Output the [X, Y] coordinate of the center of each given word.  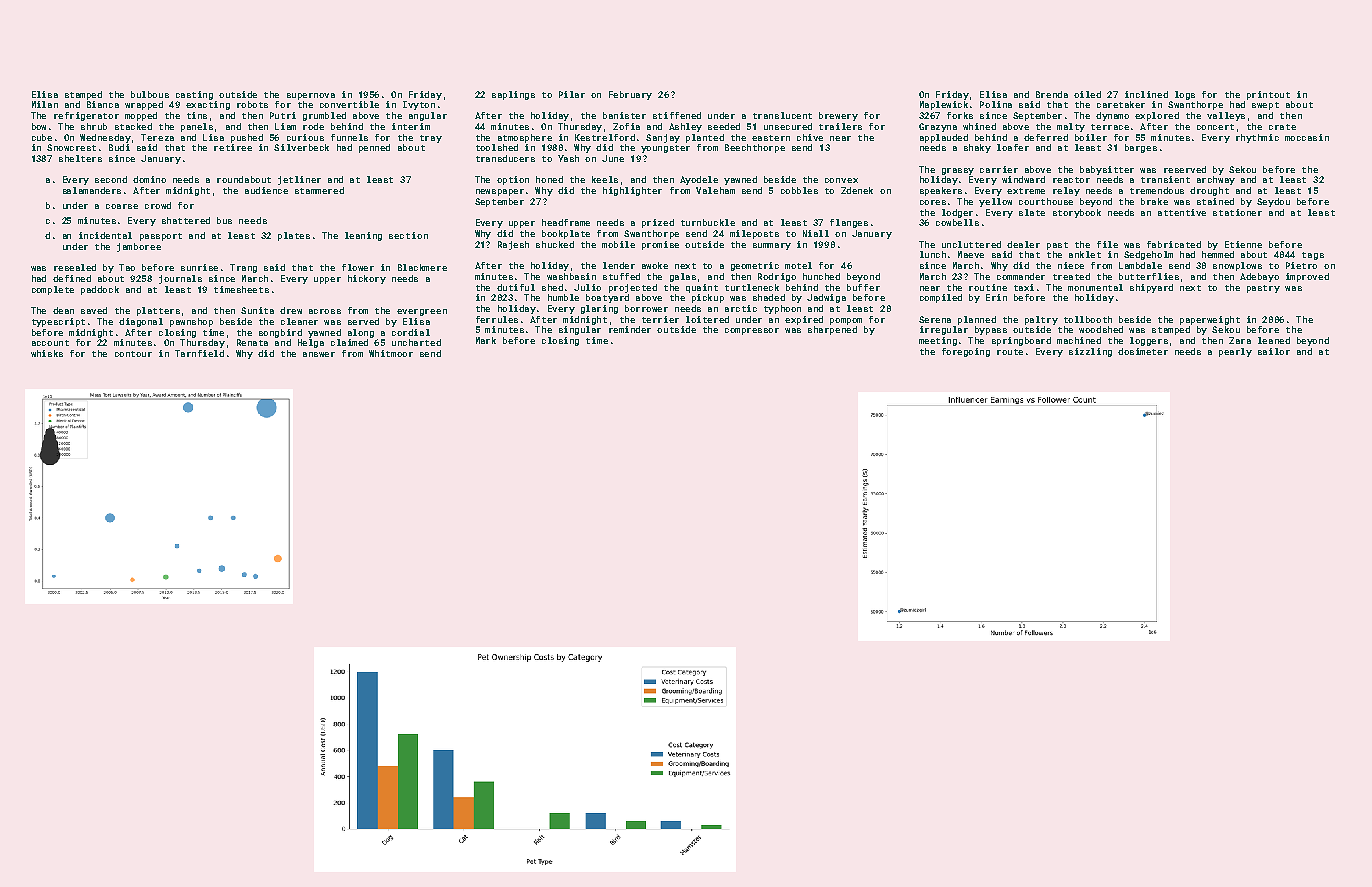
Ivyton [419, 105]
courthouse [1046, 201]
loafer [1013, 147]
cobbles [799, 190]
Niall [816, 233]
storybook [1077, 213]
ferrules [497, 319]
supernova [311, 96]
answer [319, 354]
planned [977, 320]
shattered [186, 220]
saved [94, 310]
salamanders [92, 190]
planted [705, 138]
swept [1265, 106]
